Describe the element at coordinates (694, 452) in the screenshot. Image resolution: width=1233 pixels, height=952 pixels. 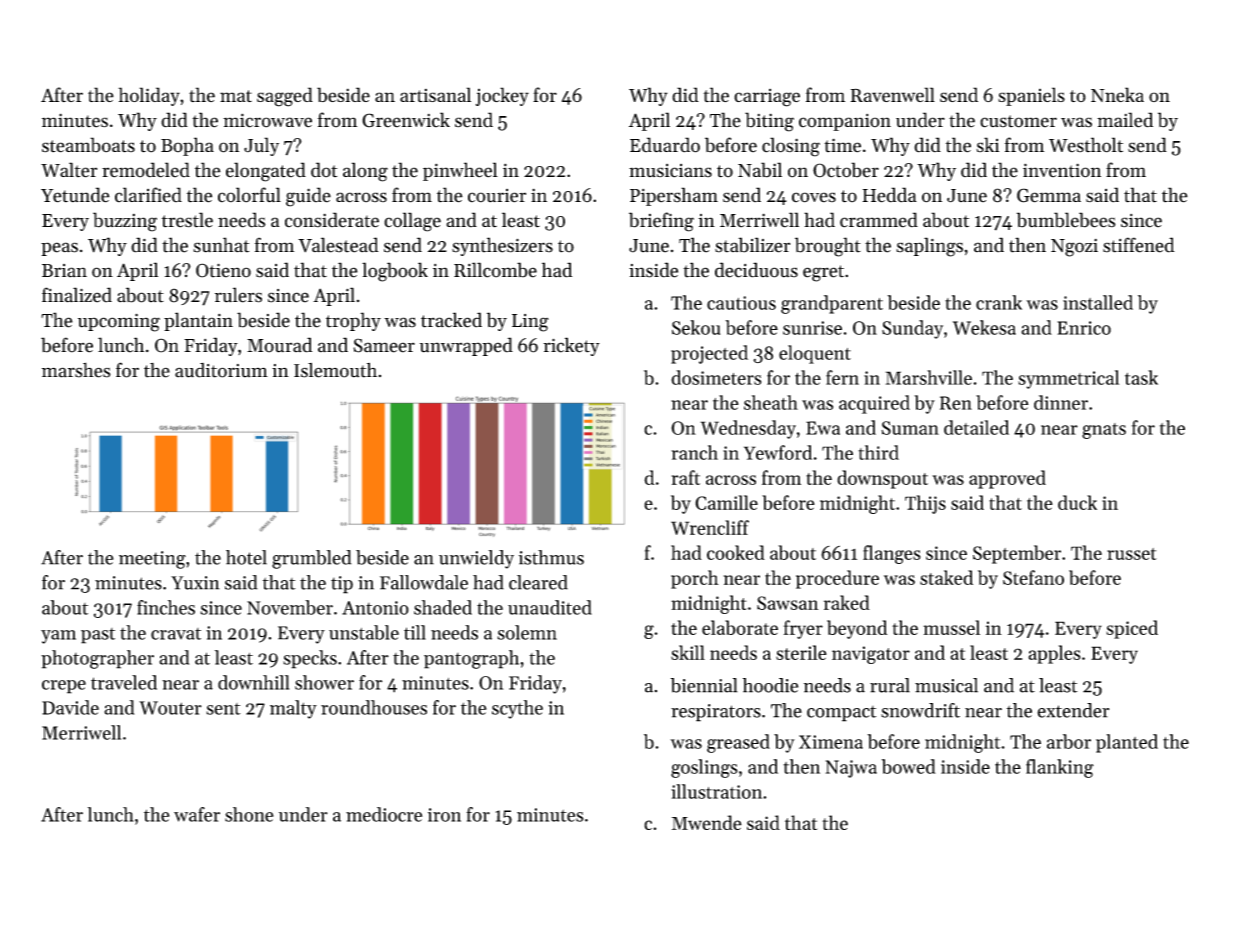
I see `ranch` at that location.
